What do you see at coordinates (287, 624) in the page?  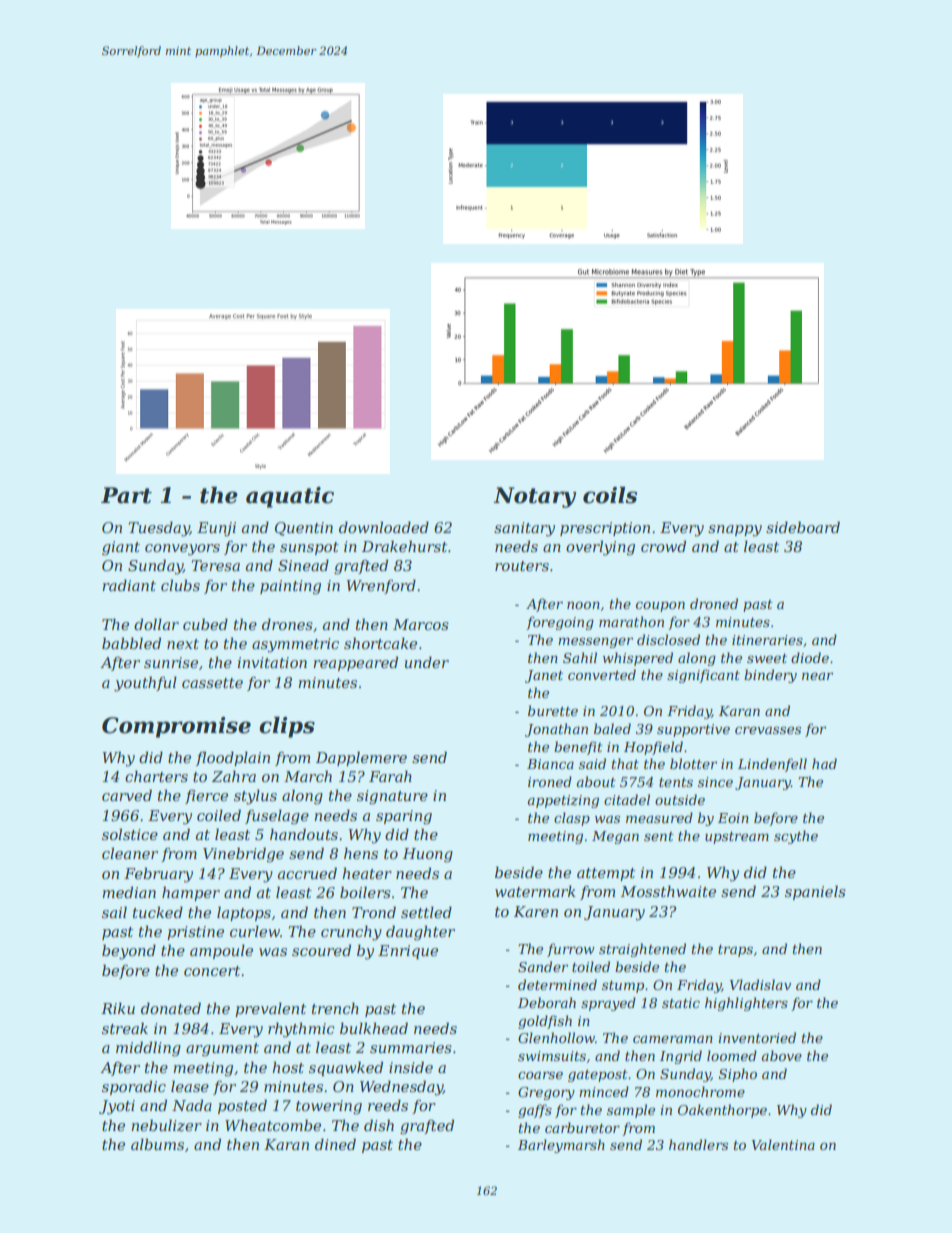 I see `drones` at bounding box center [287, 624].
